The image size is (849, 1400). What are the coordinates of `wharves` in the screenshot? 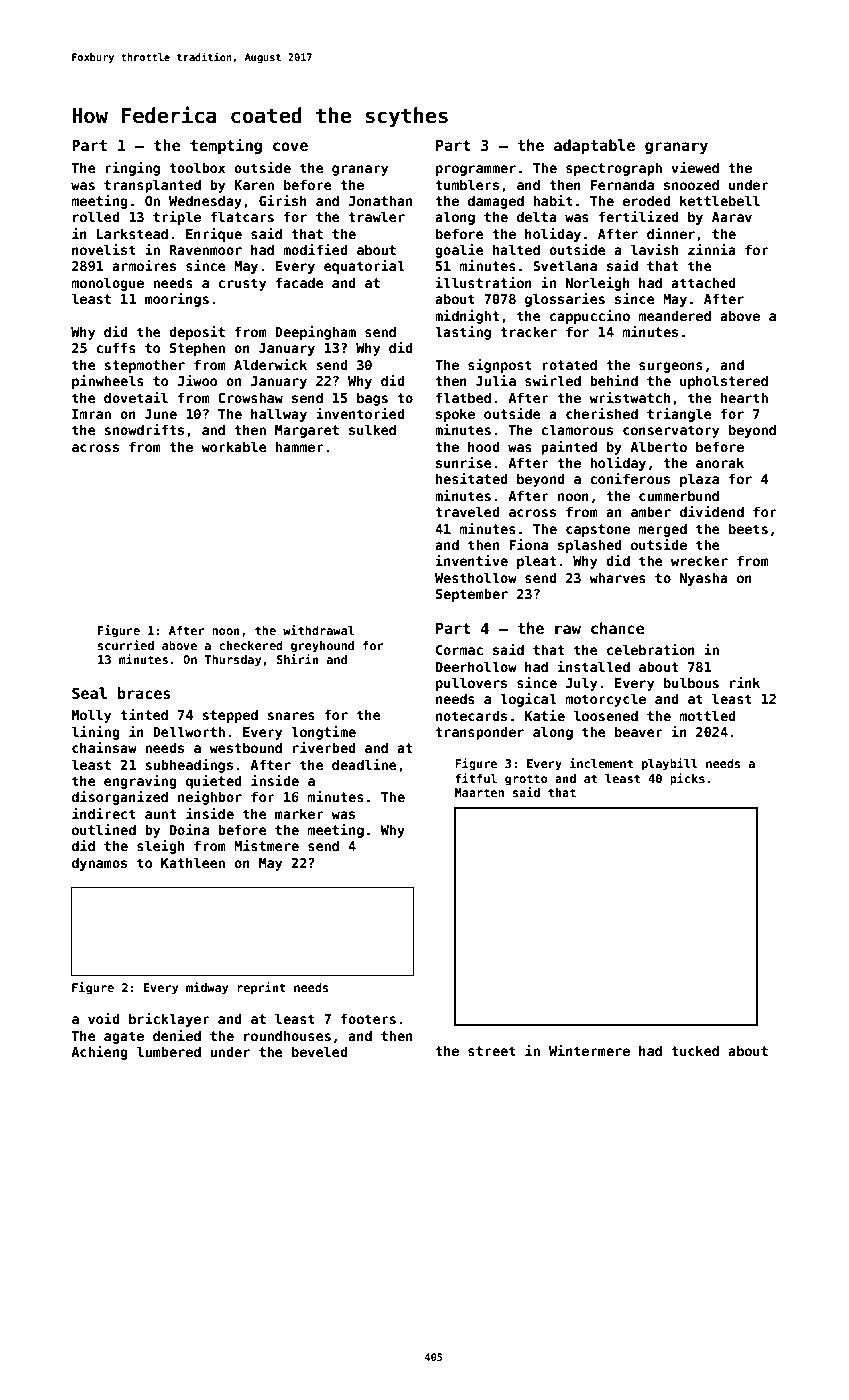 It's located at (617, 577).
